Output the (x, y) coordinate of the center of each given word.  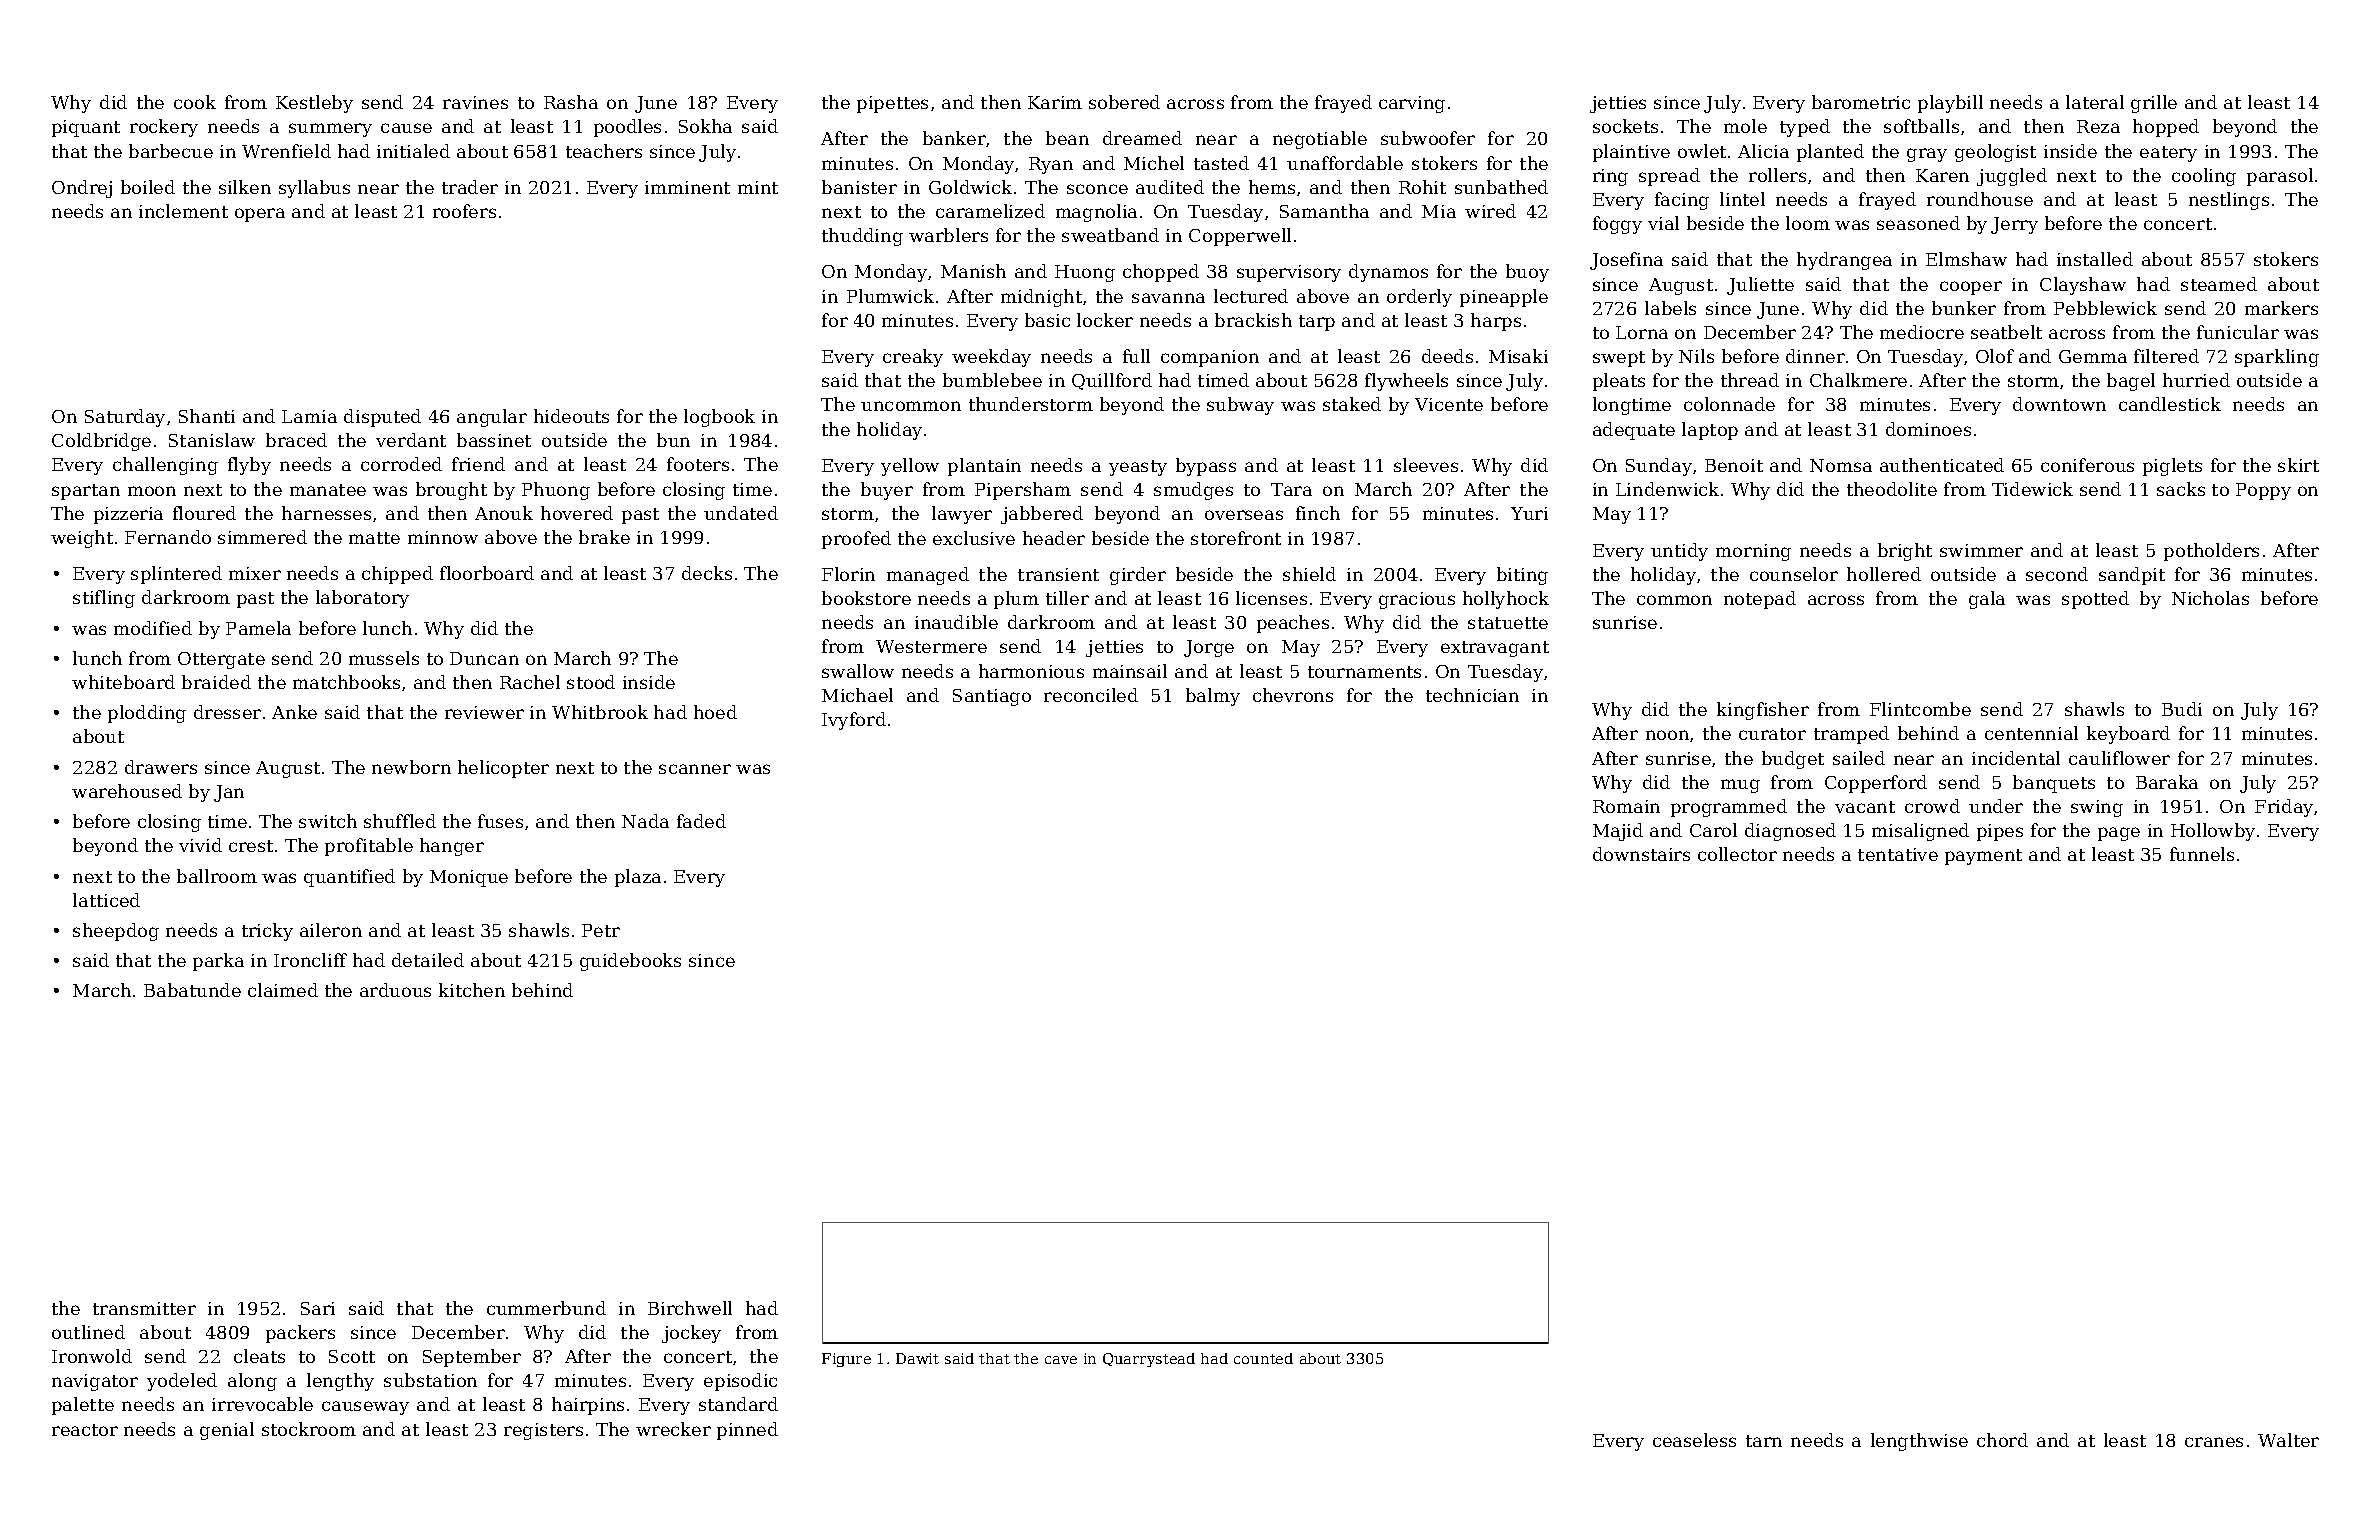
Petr (601, 930)
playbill (1950, 104)
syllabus (314, 189)
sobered (1124, 102)
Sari (318, 1308)
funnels (2202, 854)
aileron (331, 930)
